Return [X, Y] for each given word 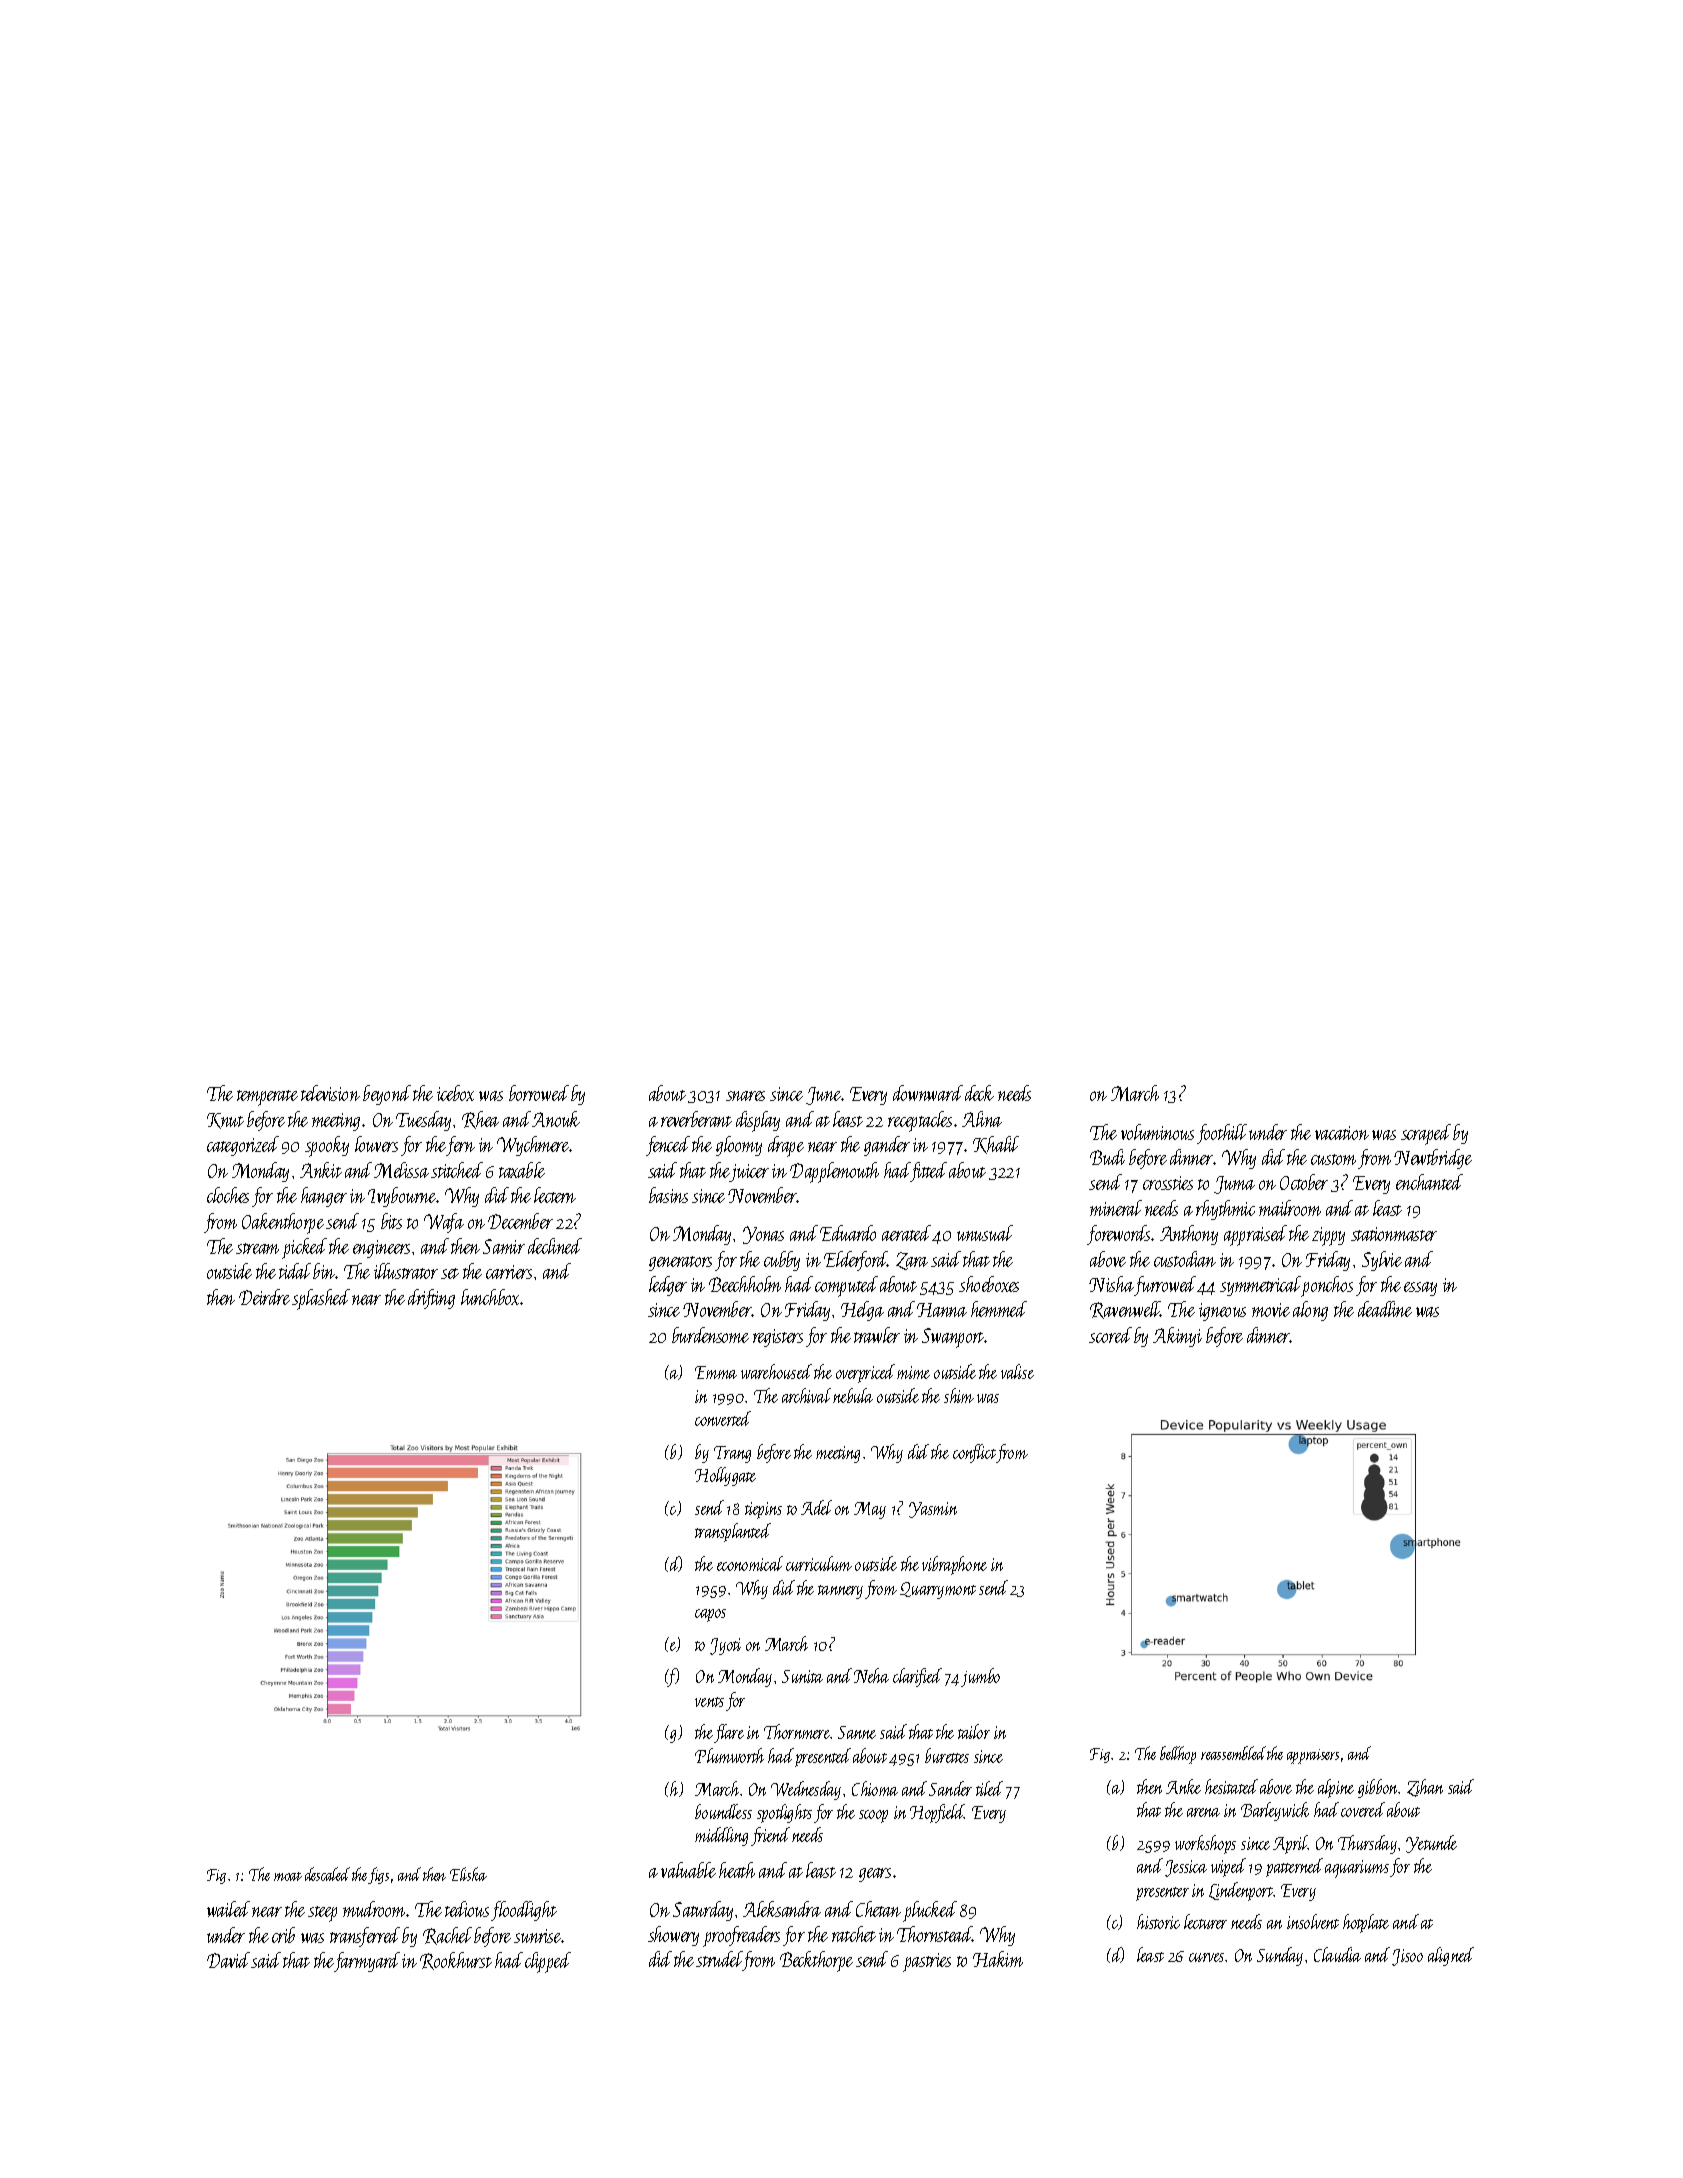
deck [979, 1093]
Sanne [857, 1732]
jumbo [980, 1677]
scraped [1426, 1134]
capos [710, 1615]
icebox [455, 1093]
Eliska [468, 1874]
